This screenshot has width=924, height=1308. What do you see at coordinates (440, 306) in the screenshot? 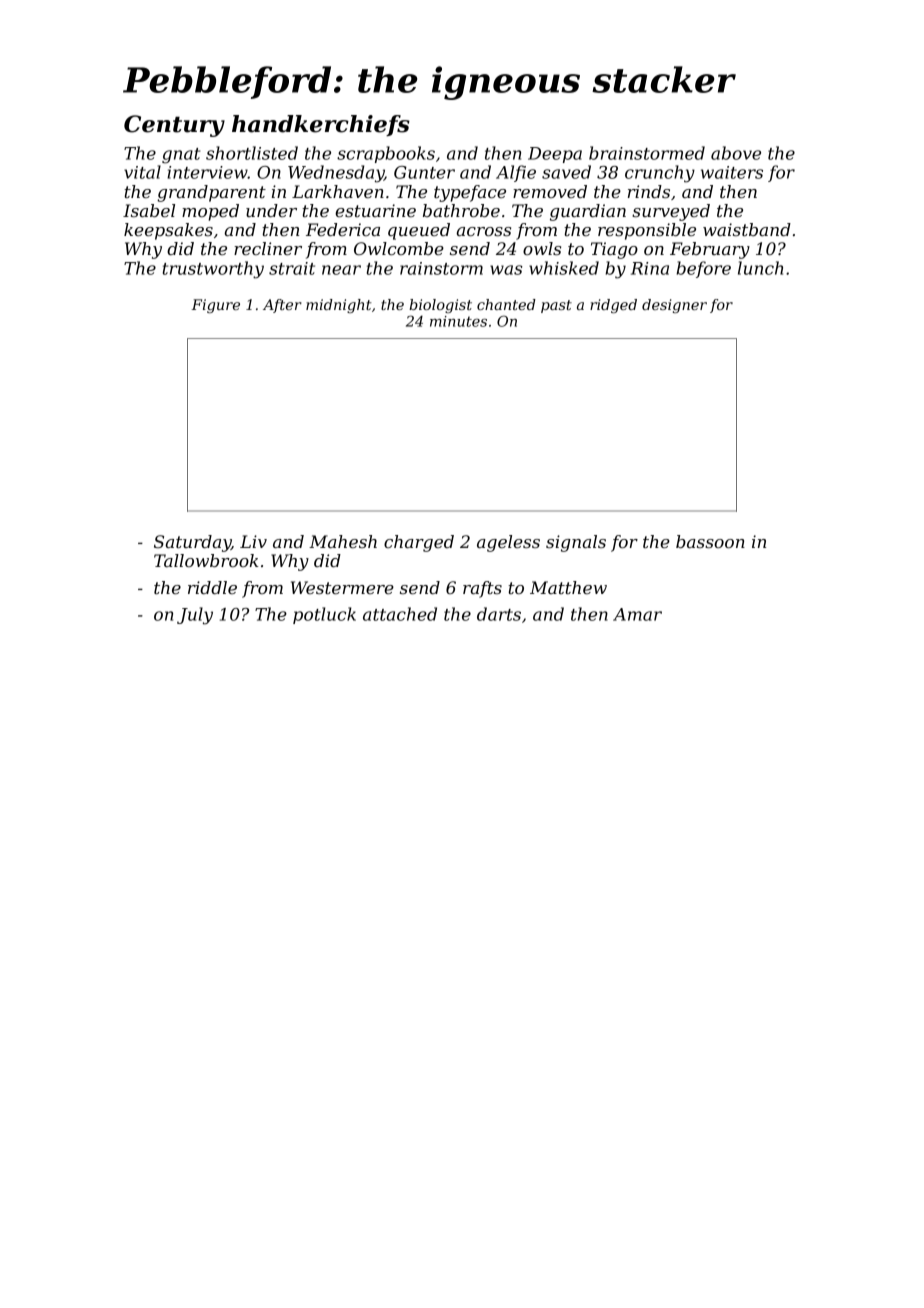
I see `biologist` at bounding box center [440, 306].
